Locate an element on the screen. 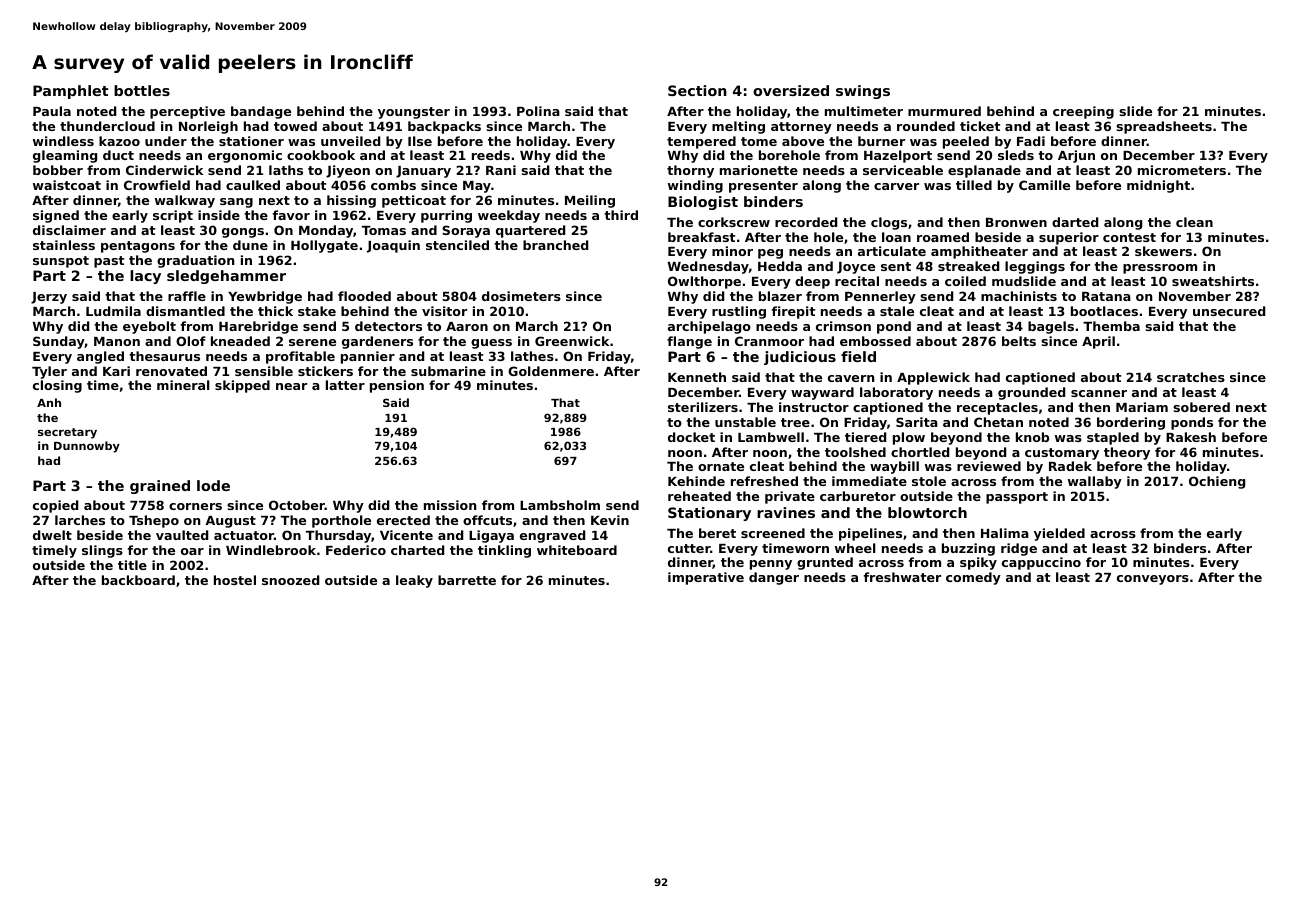 This screenshot has height=924, width=1308. inside is located at coordinates (219, 215).
